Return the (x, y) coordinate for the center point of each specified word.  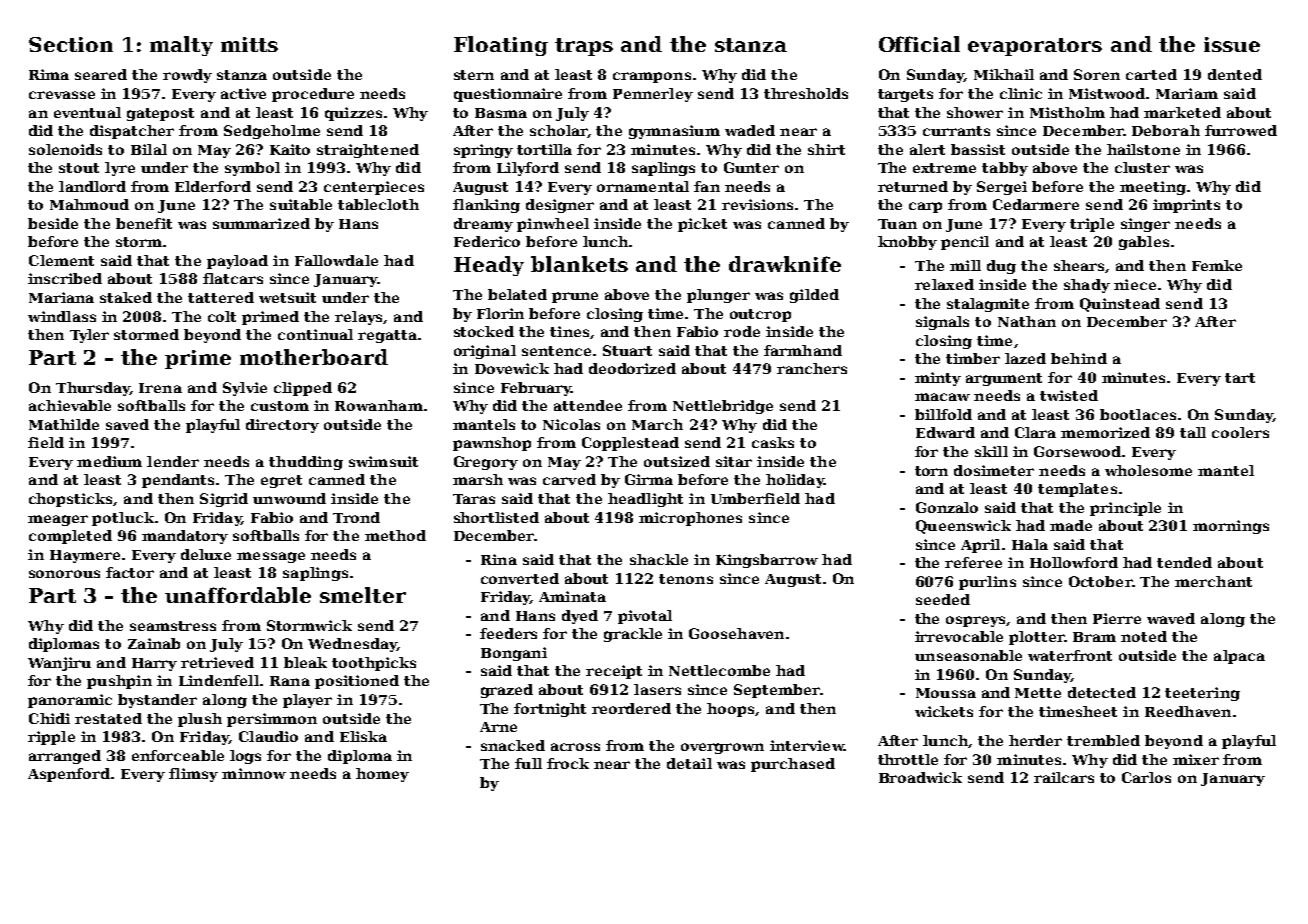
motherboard (314, 357)
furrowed (1241, 130)
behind (1079, 358)
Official (919, 44)
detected (1102, 692)
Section (71, 44)
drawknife (785, 264)
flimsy (193, 775)
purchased (793, 765)
